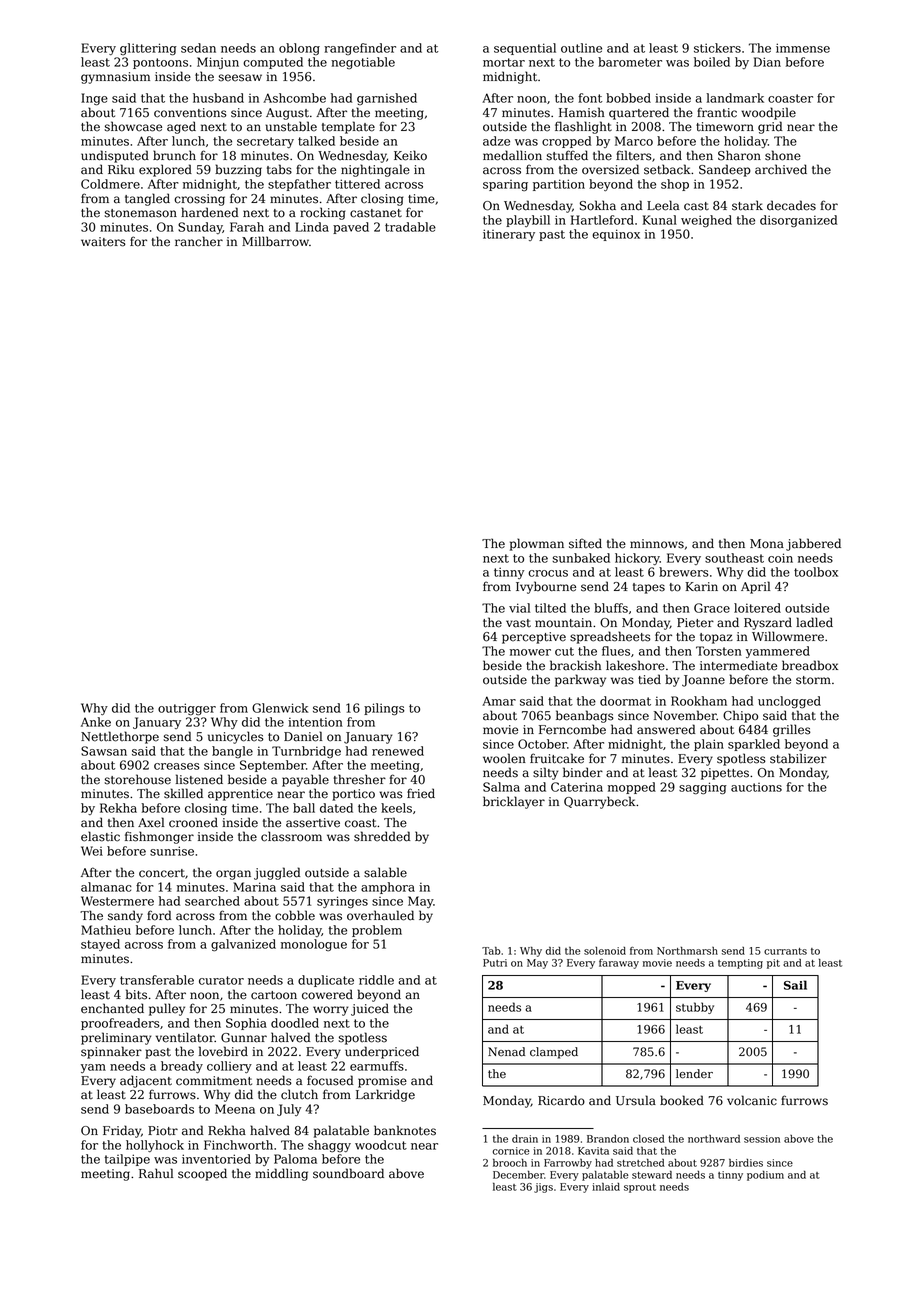 Image resolution: width=924 pixels, height=1308 pixels. I want to click on plowman, so click(537, 544).
